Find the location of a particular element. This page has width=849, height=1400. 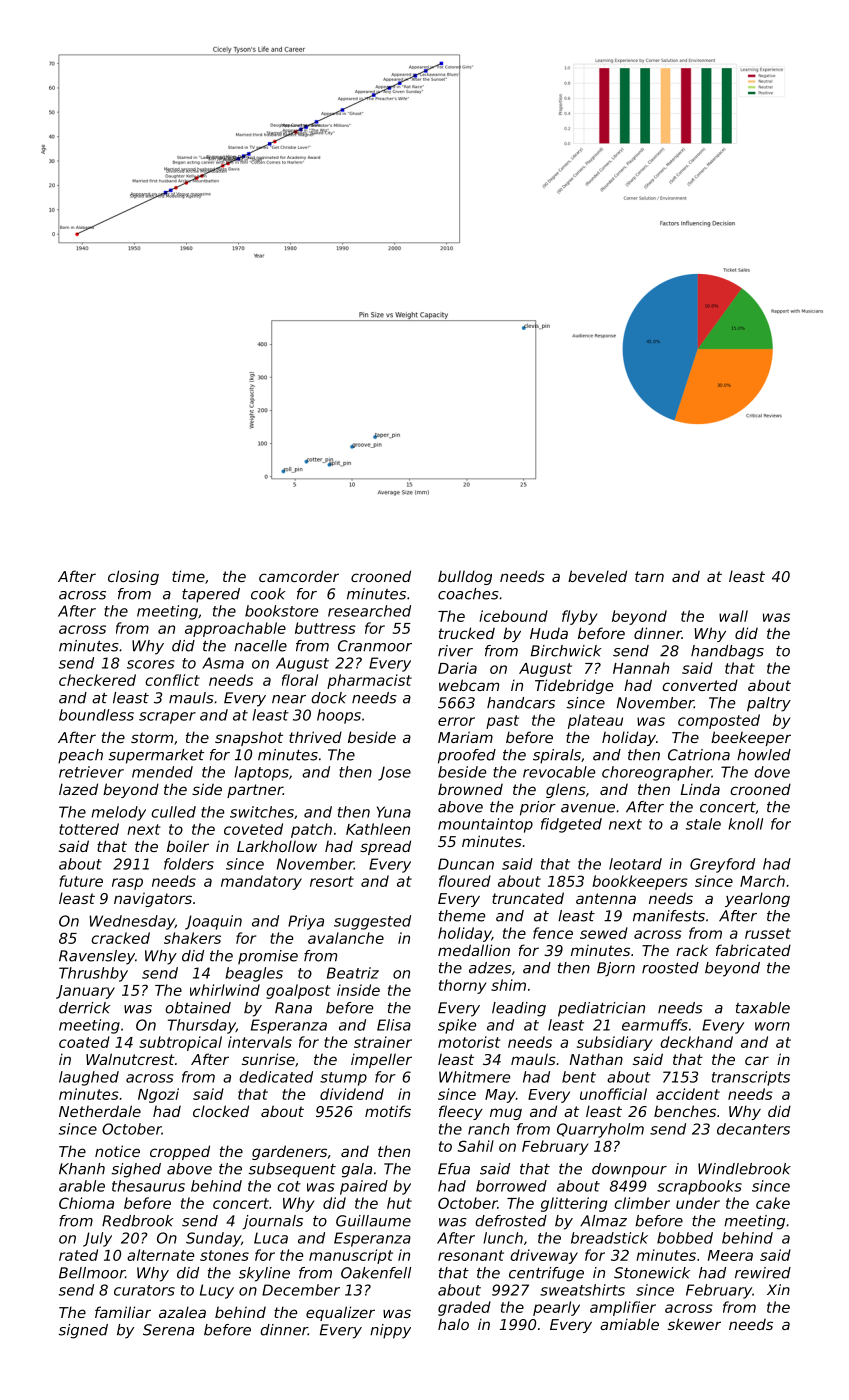

closing is located at coordinates (133, 577).
